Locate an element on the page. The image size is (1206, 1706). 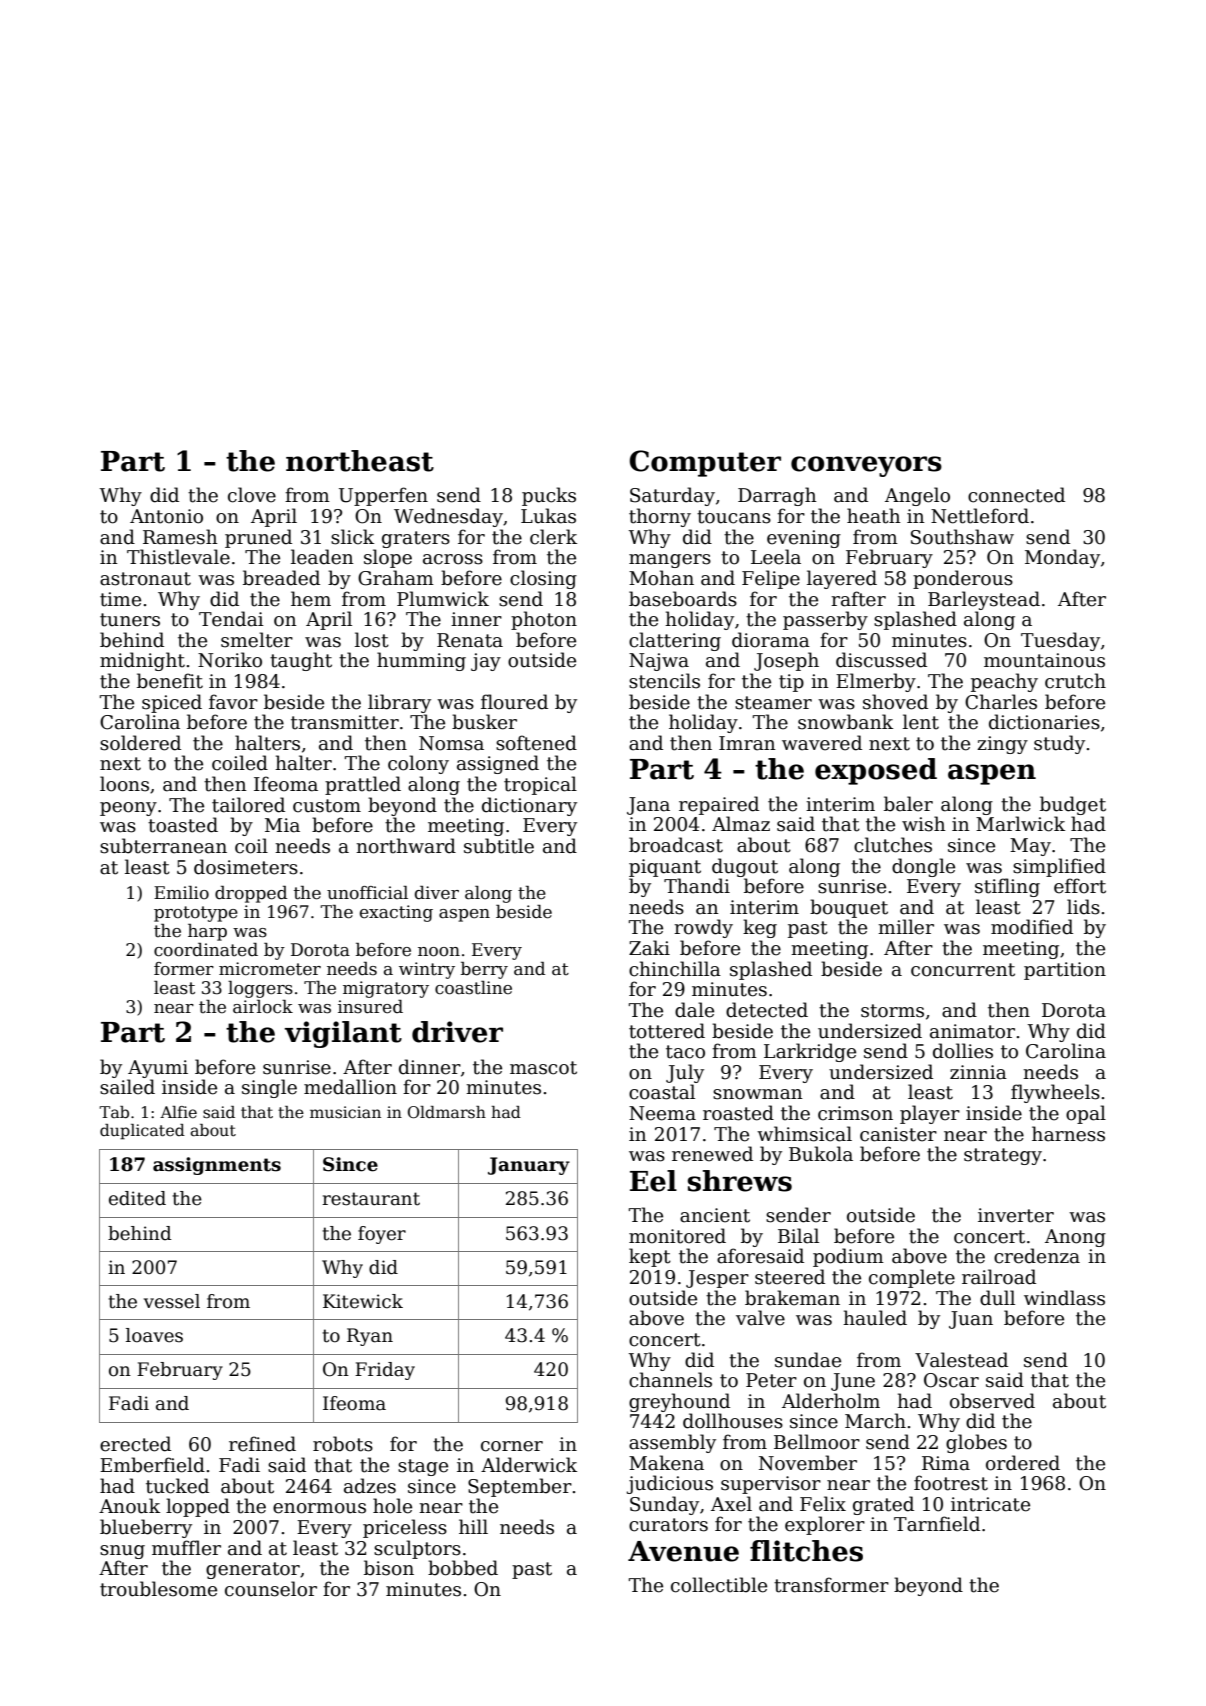
dropped is located at coordinates (251, 894).
